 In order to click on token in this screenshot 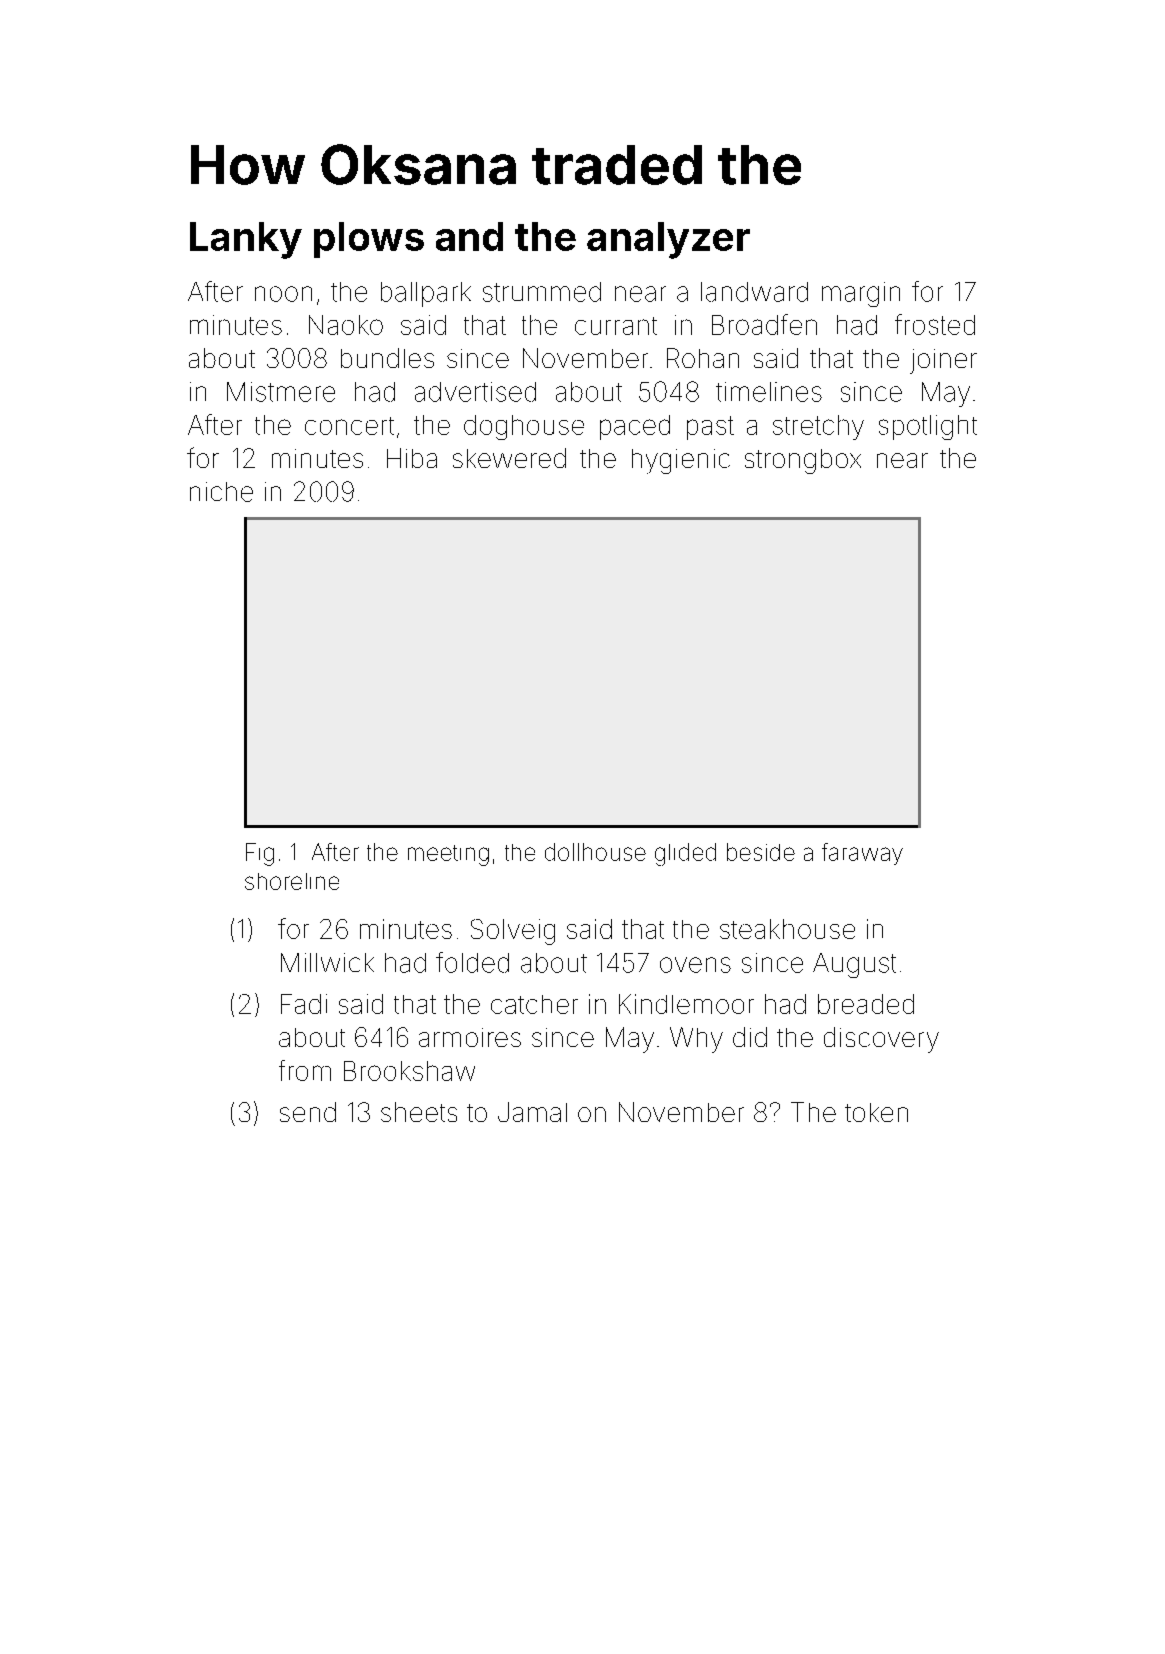, I will do `click(876, 1112)`.
